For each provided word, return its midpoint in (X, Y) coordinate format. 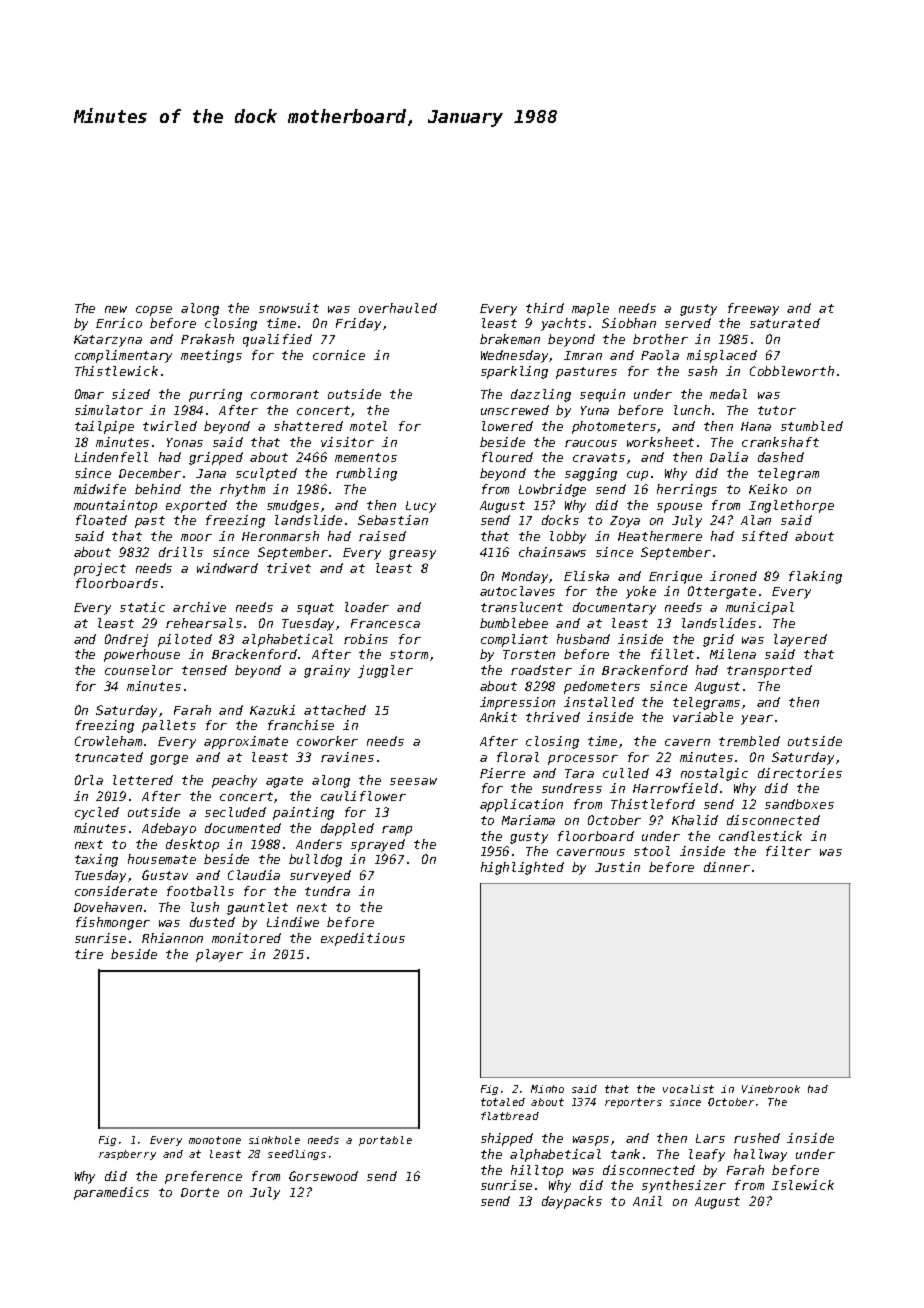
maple (590, 309)
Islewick (803, 1185)
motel (368, 426)
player (219, 955)
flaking (815, 577)
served (688, 323)
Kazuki (272, 710)
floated (101, 520)
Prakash (207, 339)
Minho (547, 1089)
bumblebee (514, 623)
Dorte (200, 1192)
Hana (756, 426)
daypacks (572, 1202)
